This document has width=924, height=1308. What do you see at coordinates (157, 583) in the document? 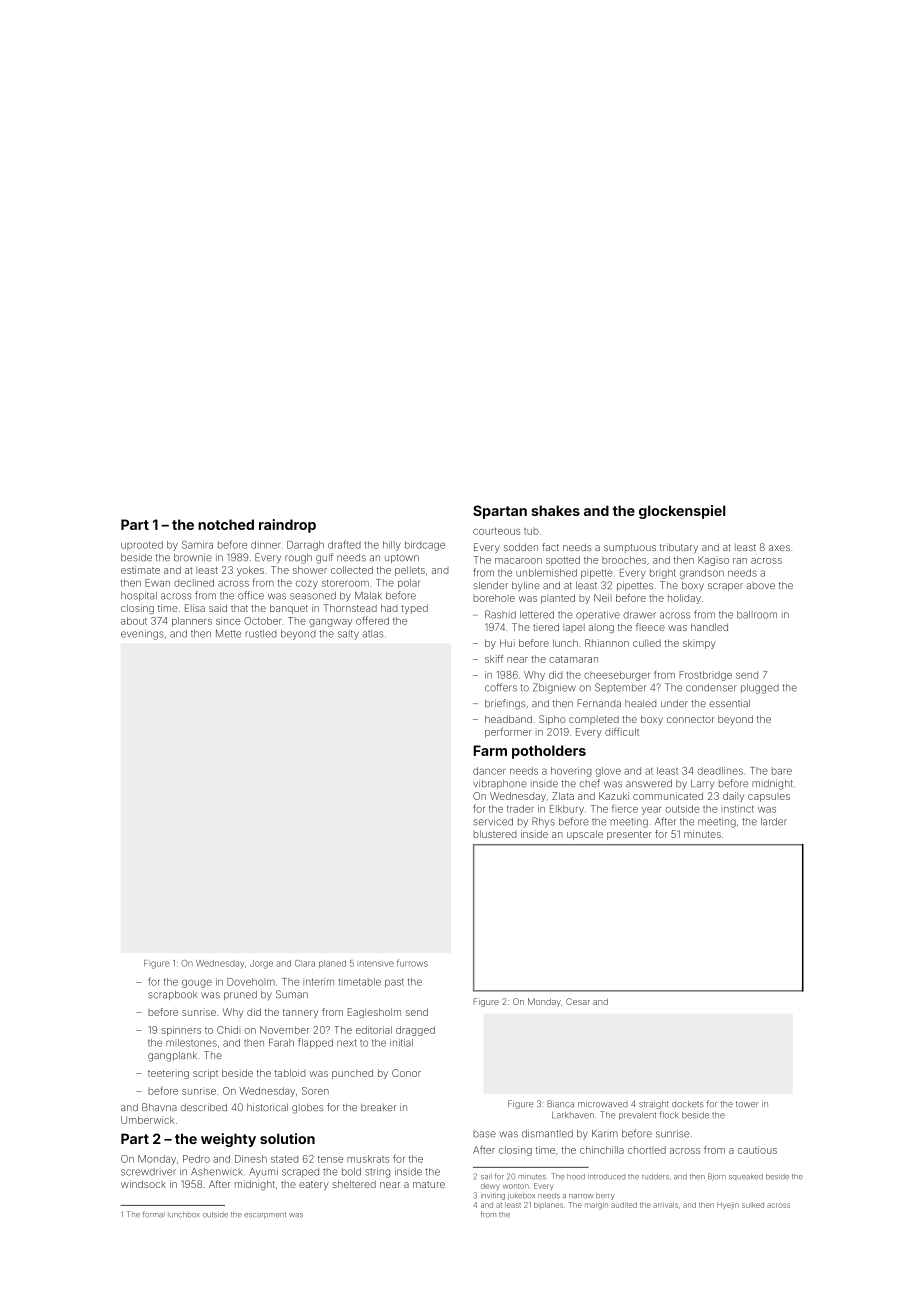
I see `Ewan` at bounding box center [157, 583].
